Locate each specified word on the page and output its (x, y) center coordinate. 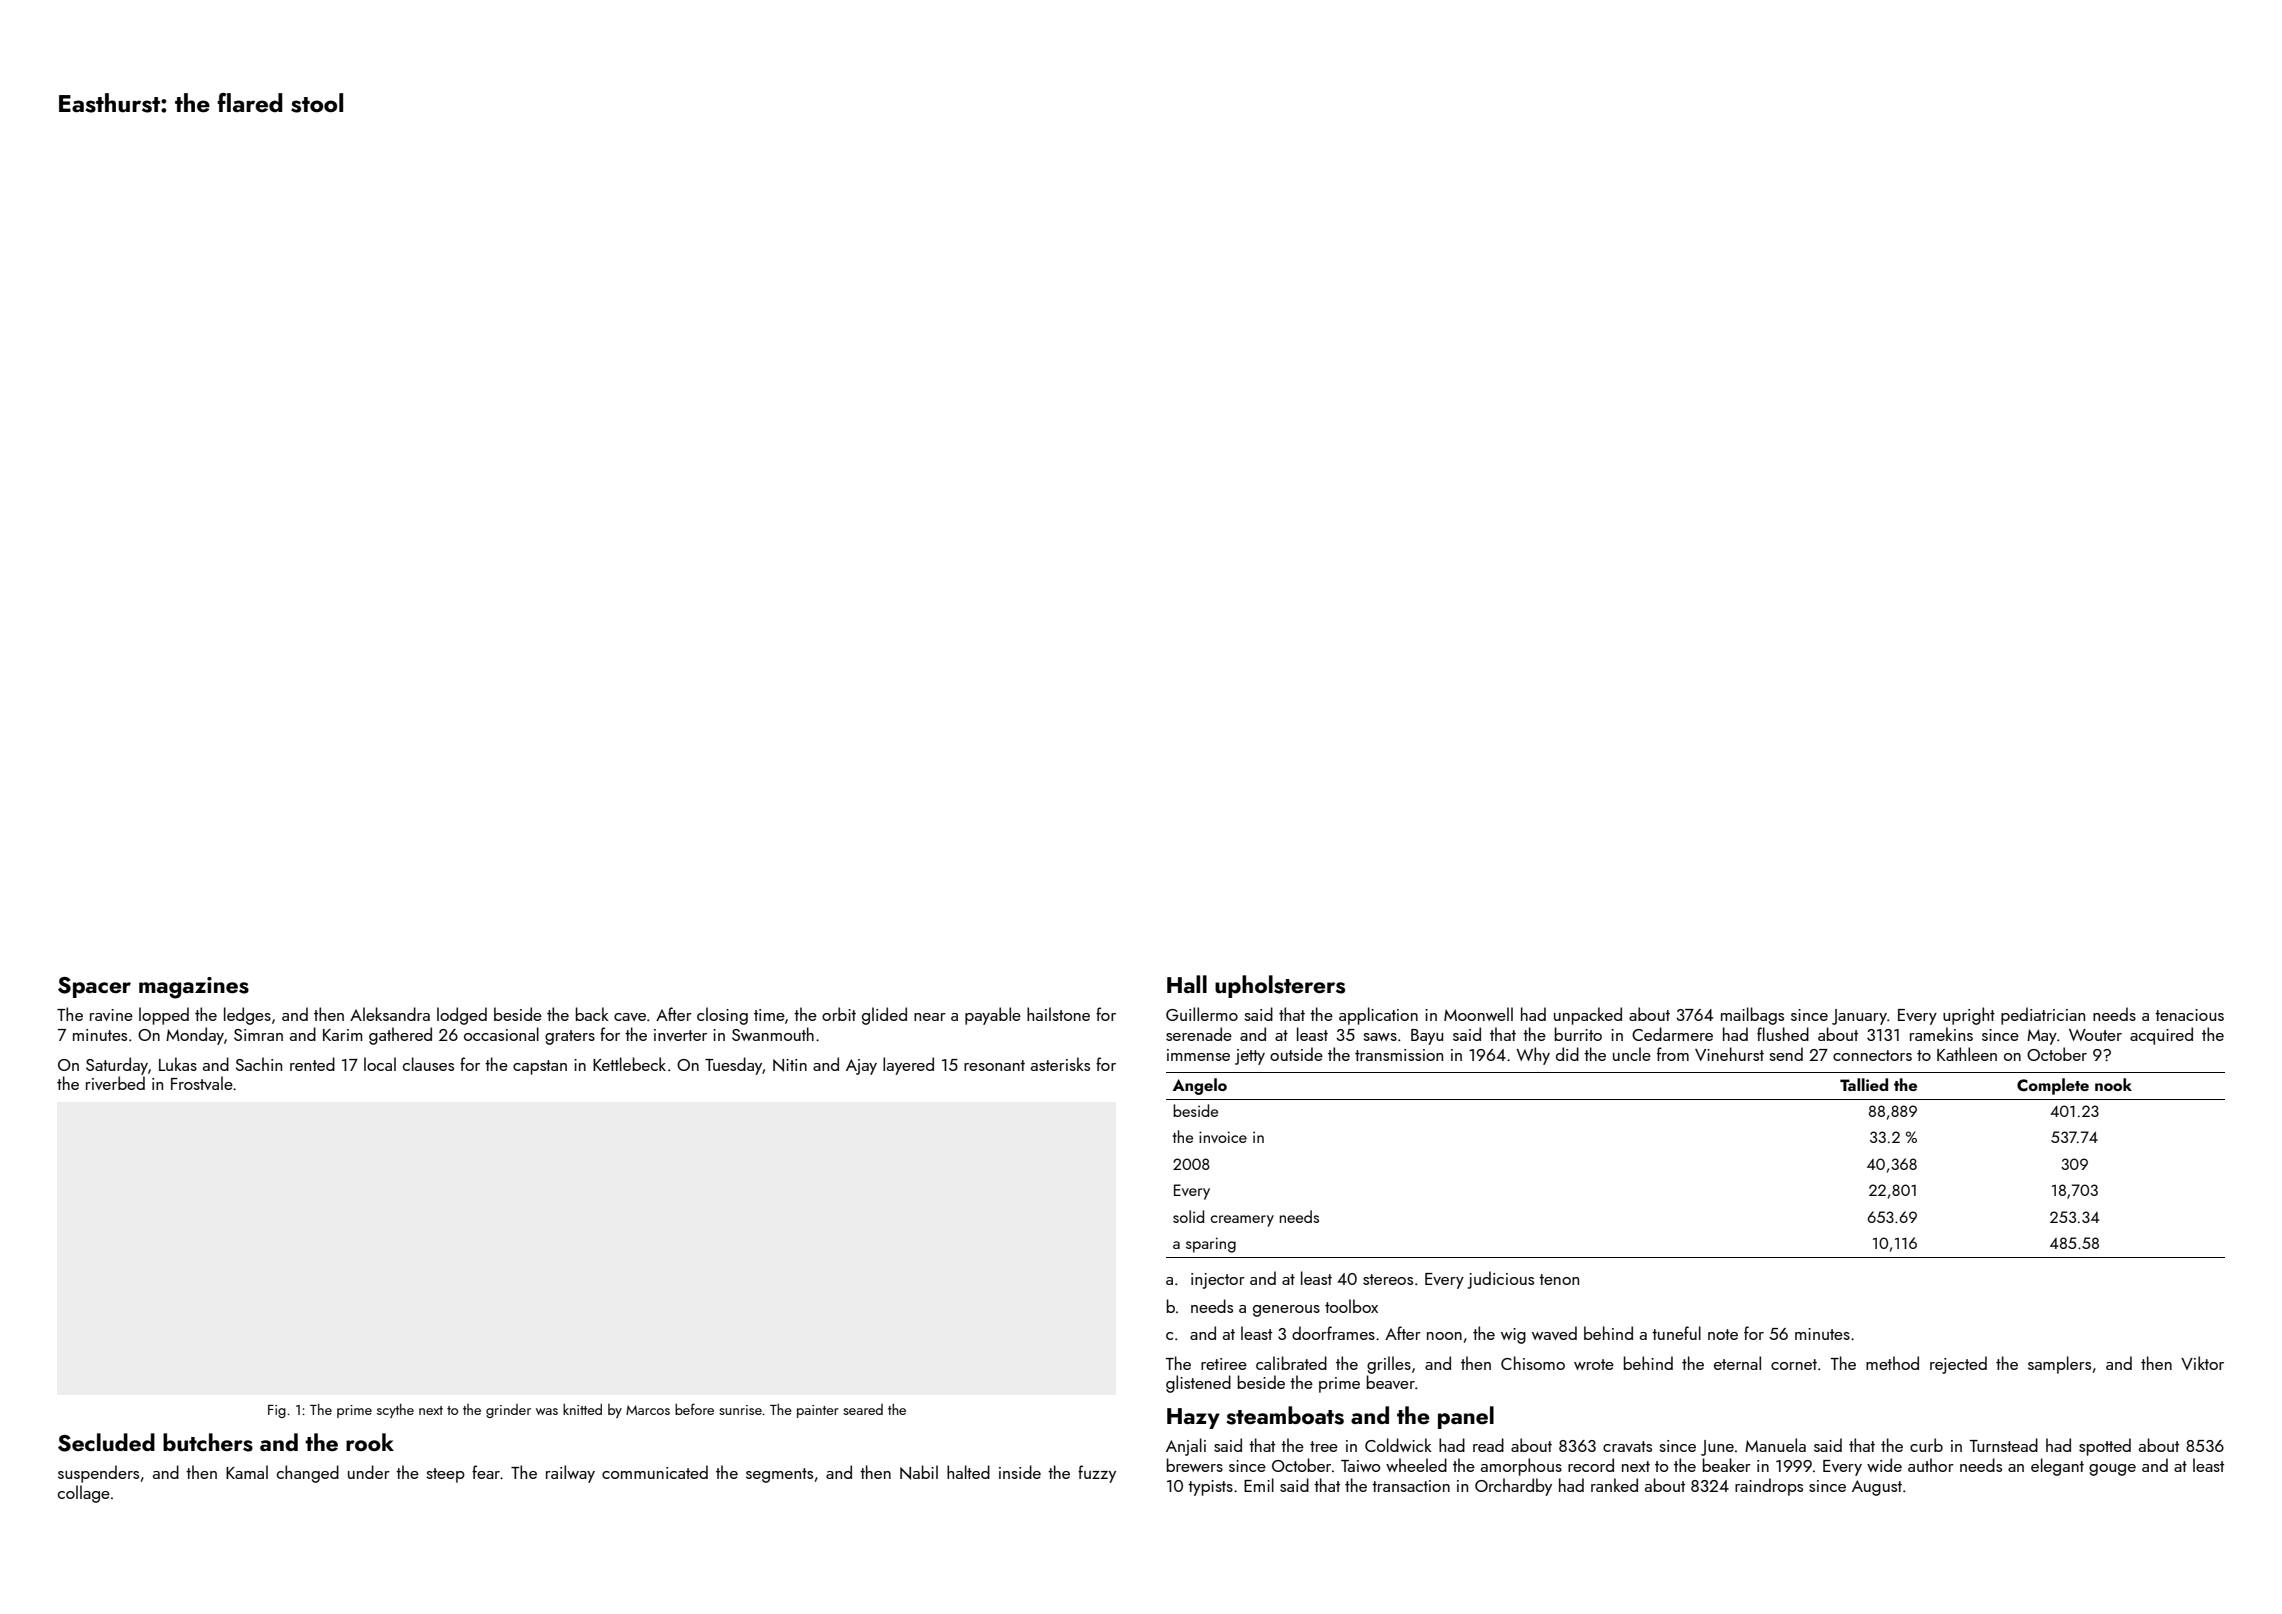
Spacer (94, 987)
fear (486, 1472)
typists (1210, 1488)
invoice (1223, 1137)
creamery (1242, 1221)
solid (1188, 1216)
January (1859, 1017)
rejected (1958, 1365)
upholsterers (1280, 986)
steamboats (1285, 1415)
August (1877, 1488)
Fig (277, 1411)
